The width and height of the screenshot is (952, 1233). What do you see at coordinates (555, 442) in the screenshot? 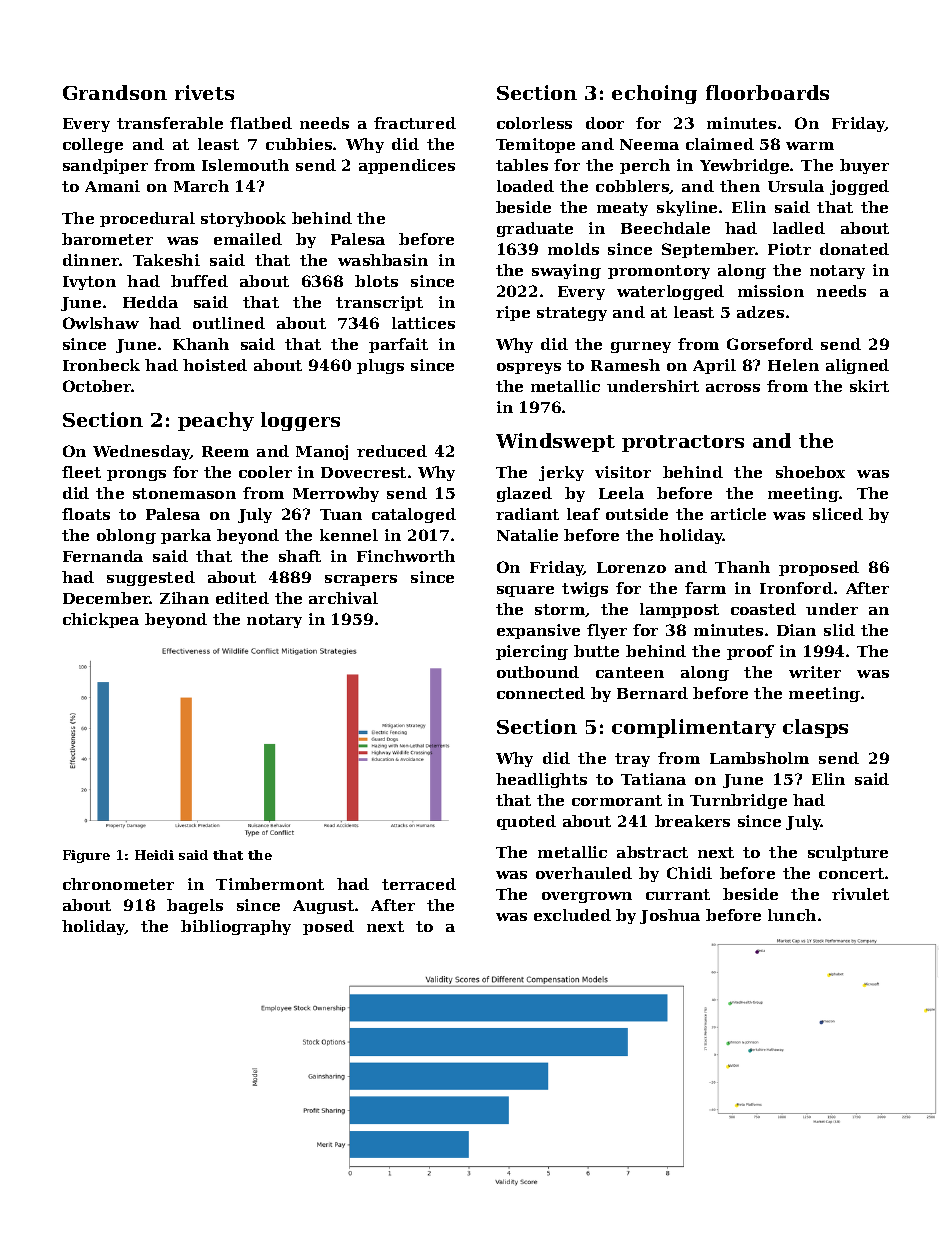
I see `Windswept` at bounding box center [555, 442].
